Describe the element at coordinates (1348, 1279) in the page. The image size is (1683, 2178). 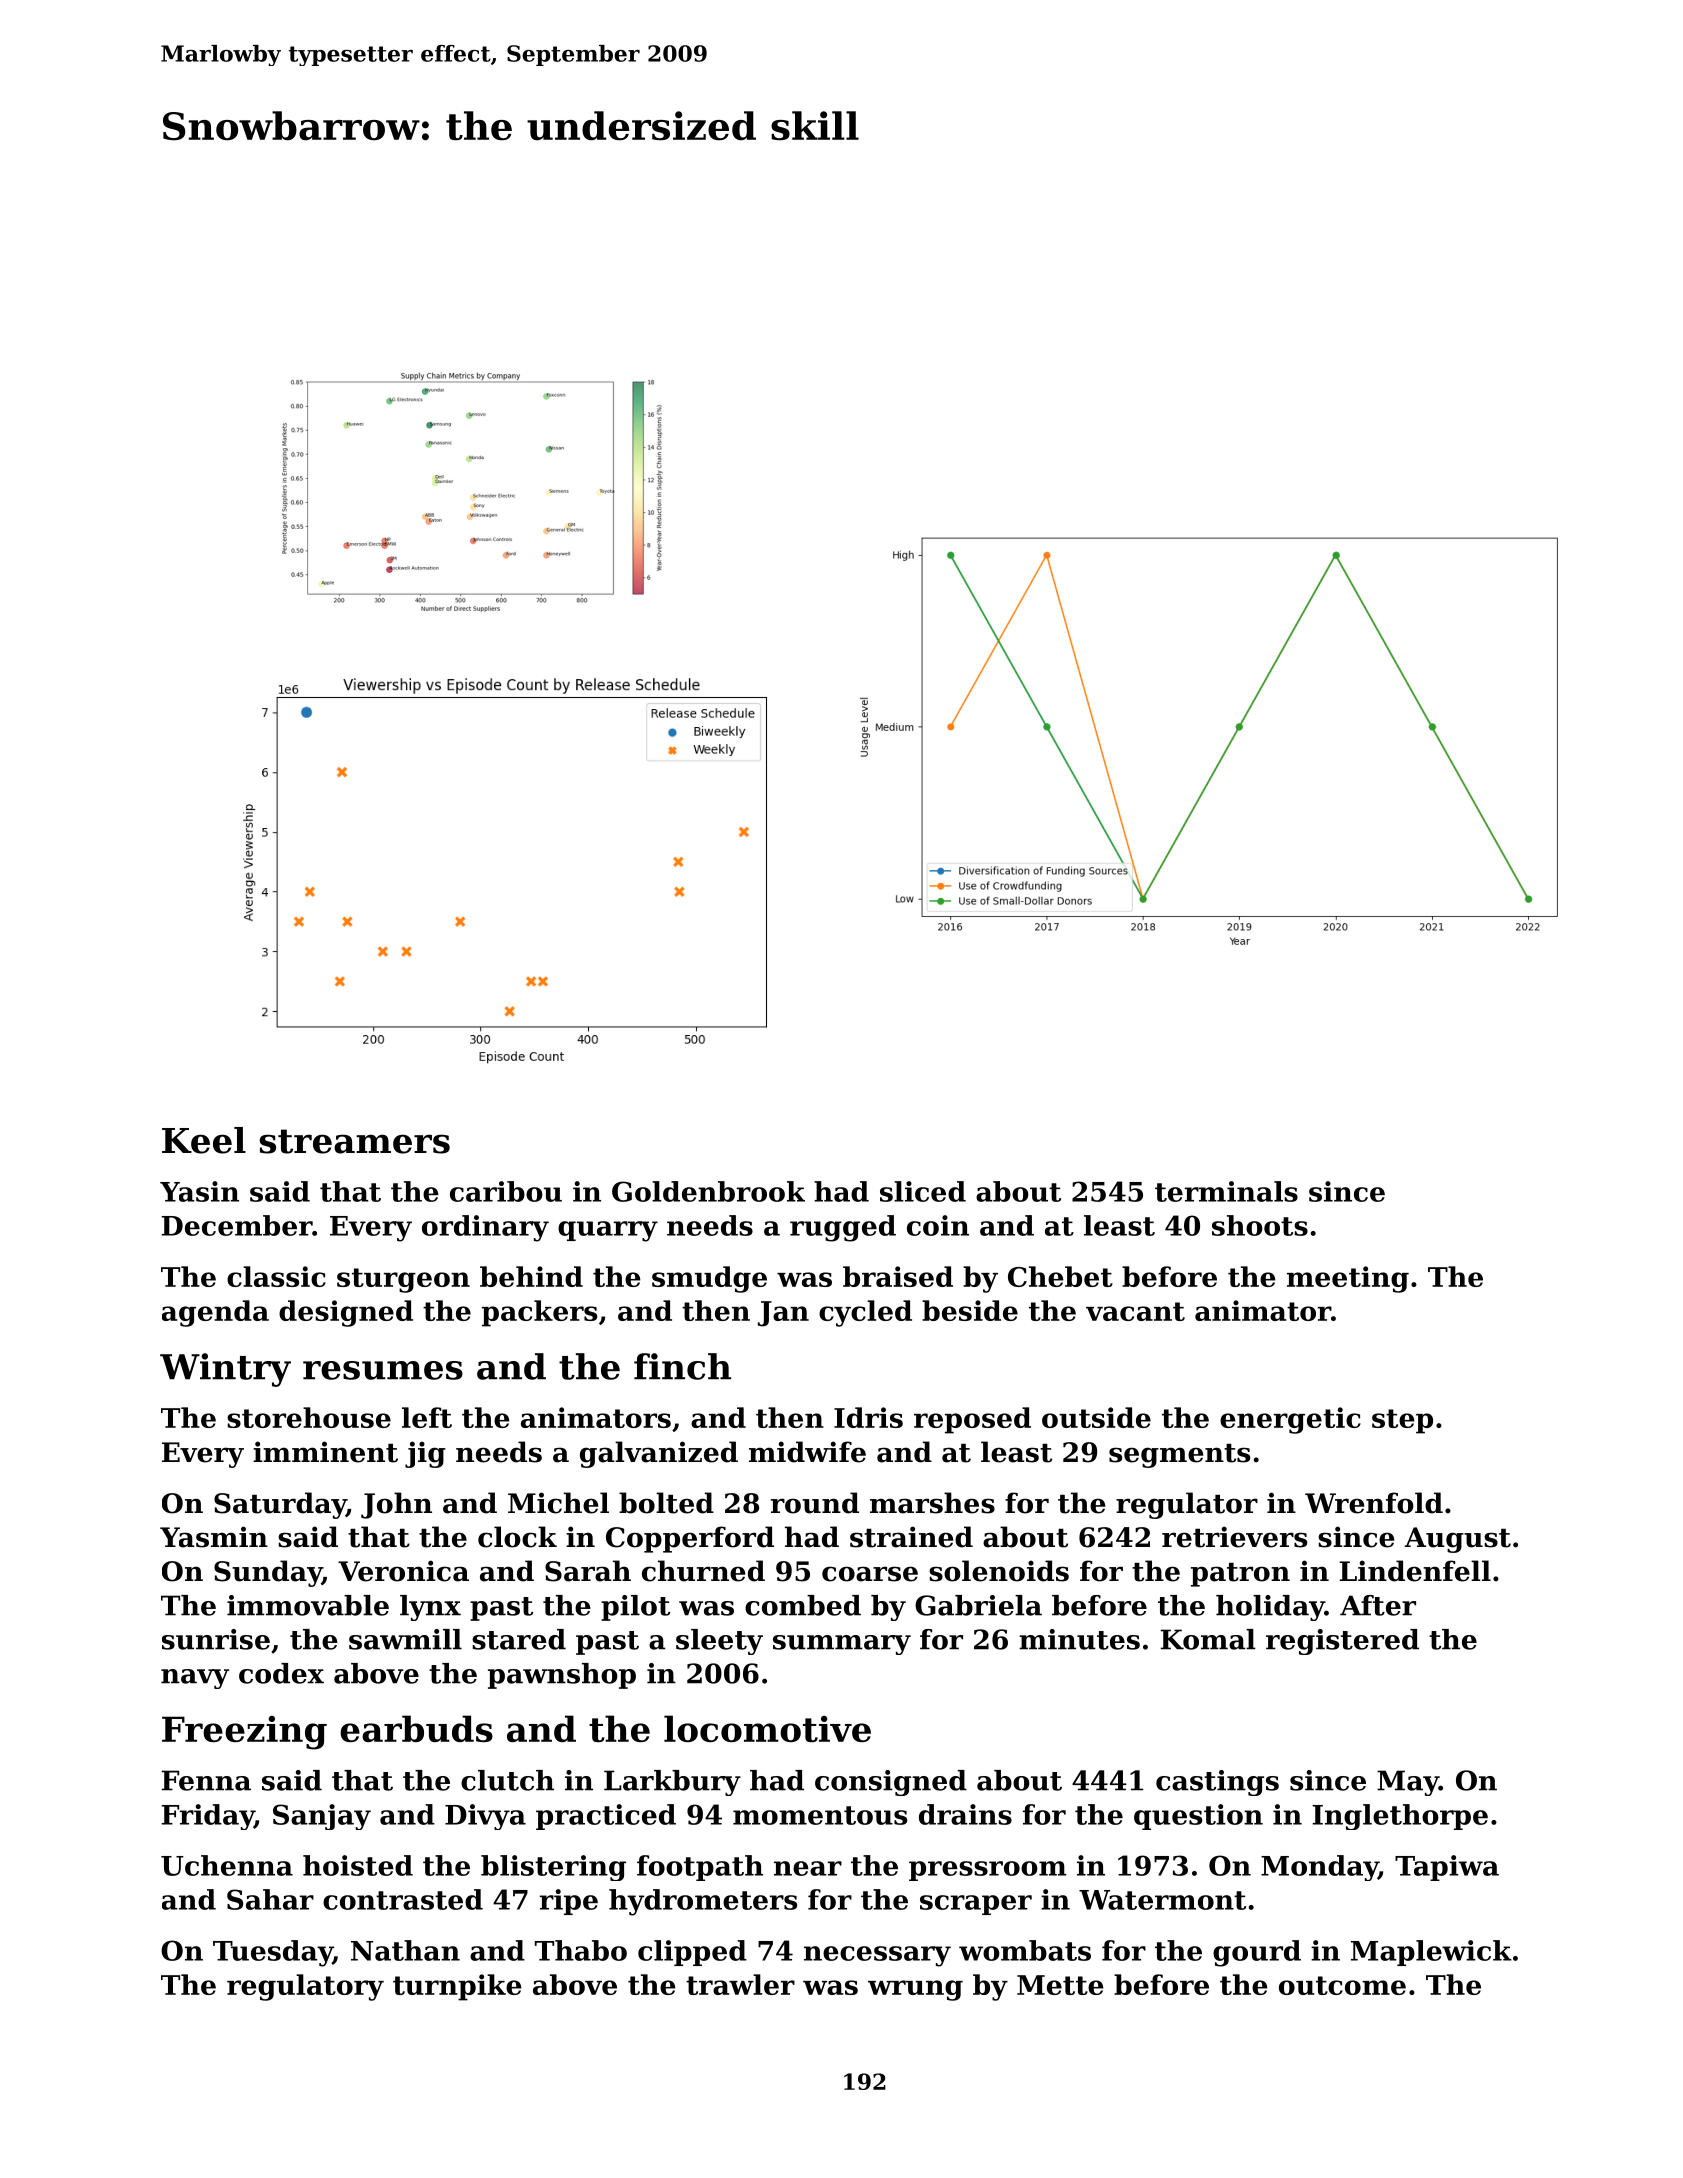
I see `meeting` at that location.
